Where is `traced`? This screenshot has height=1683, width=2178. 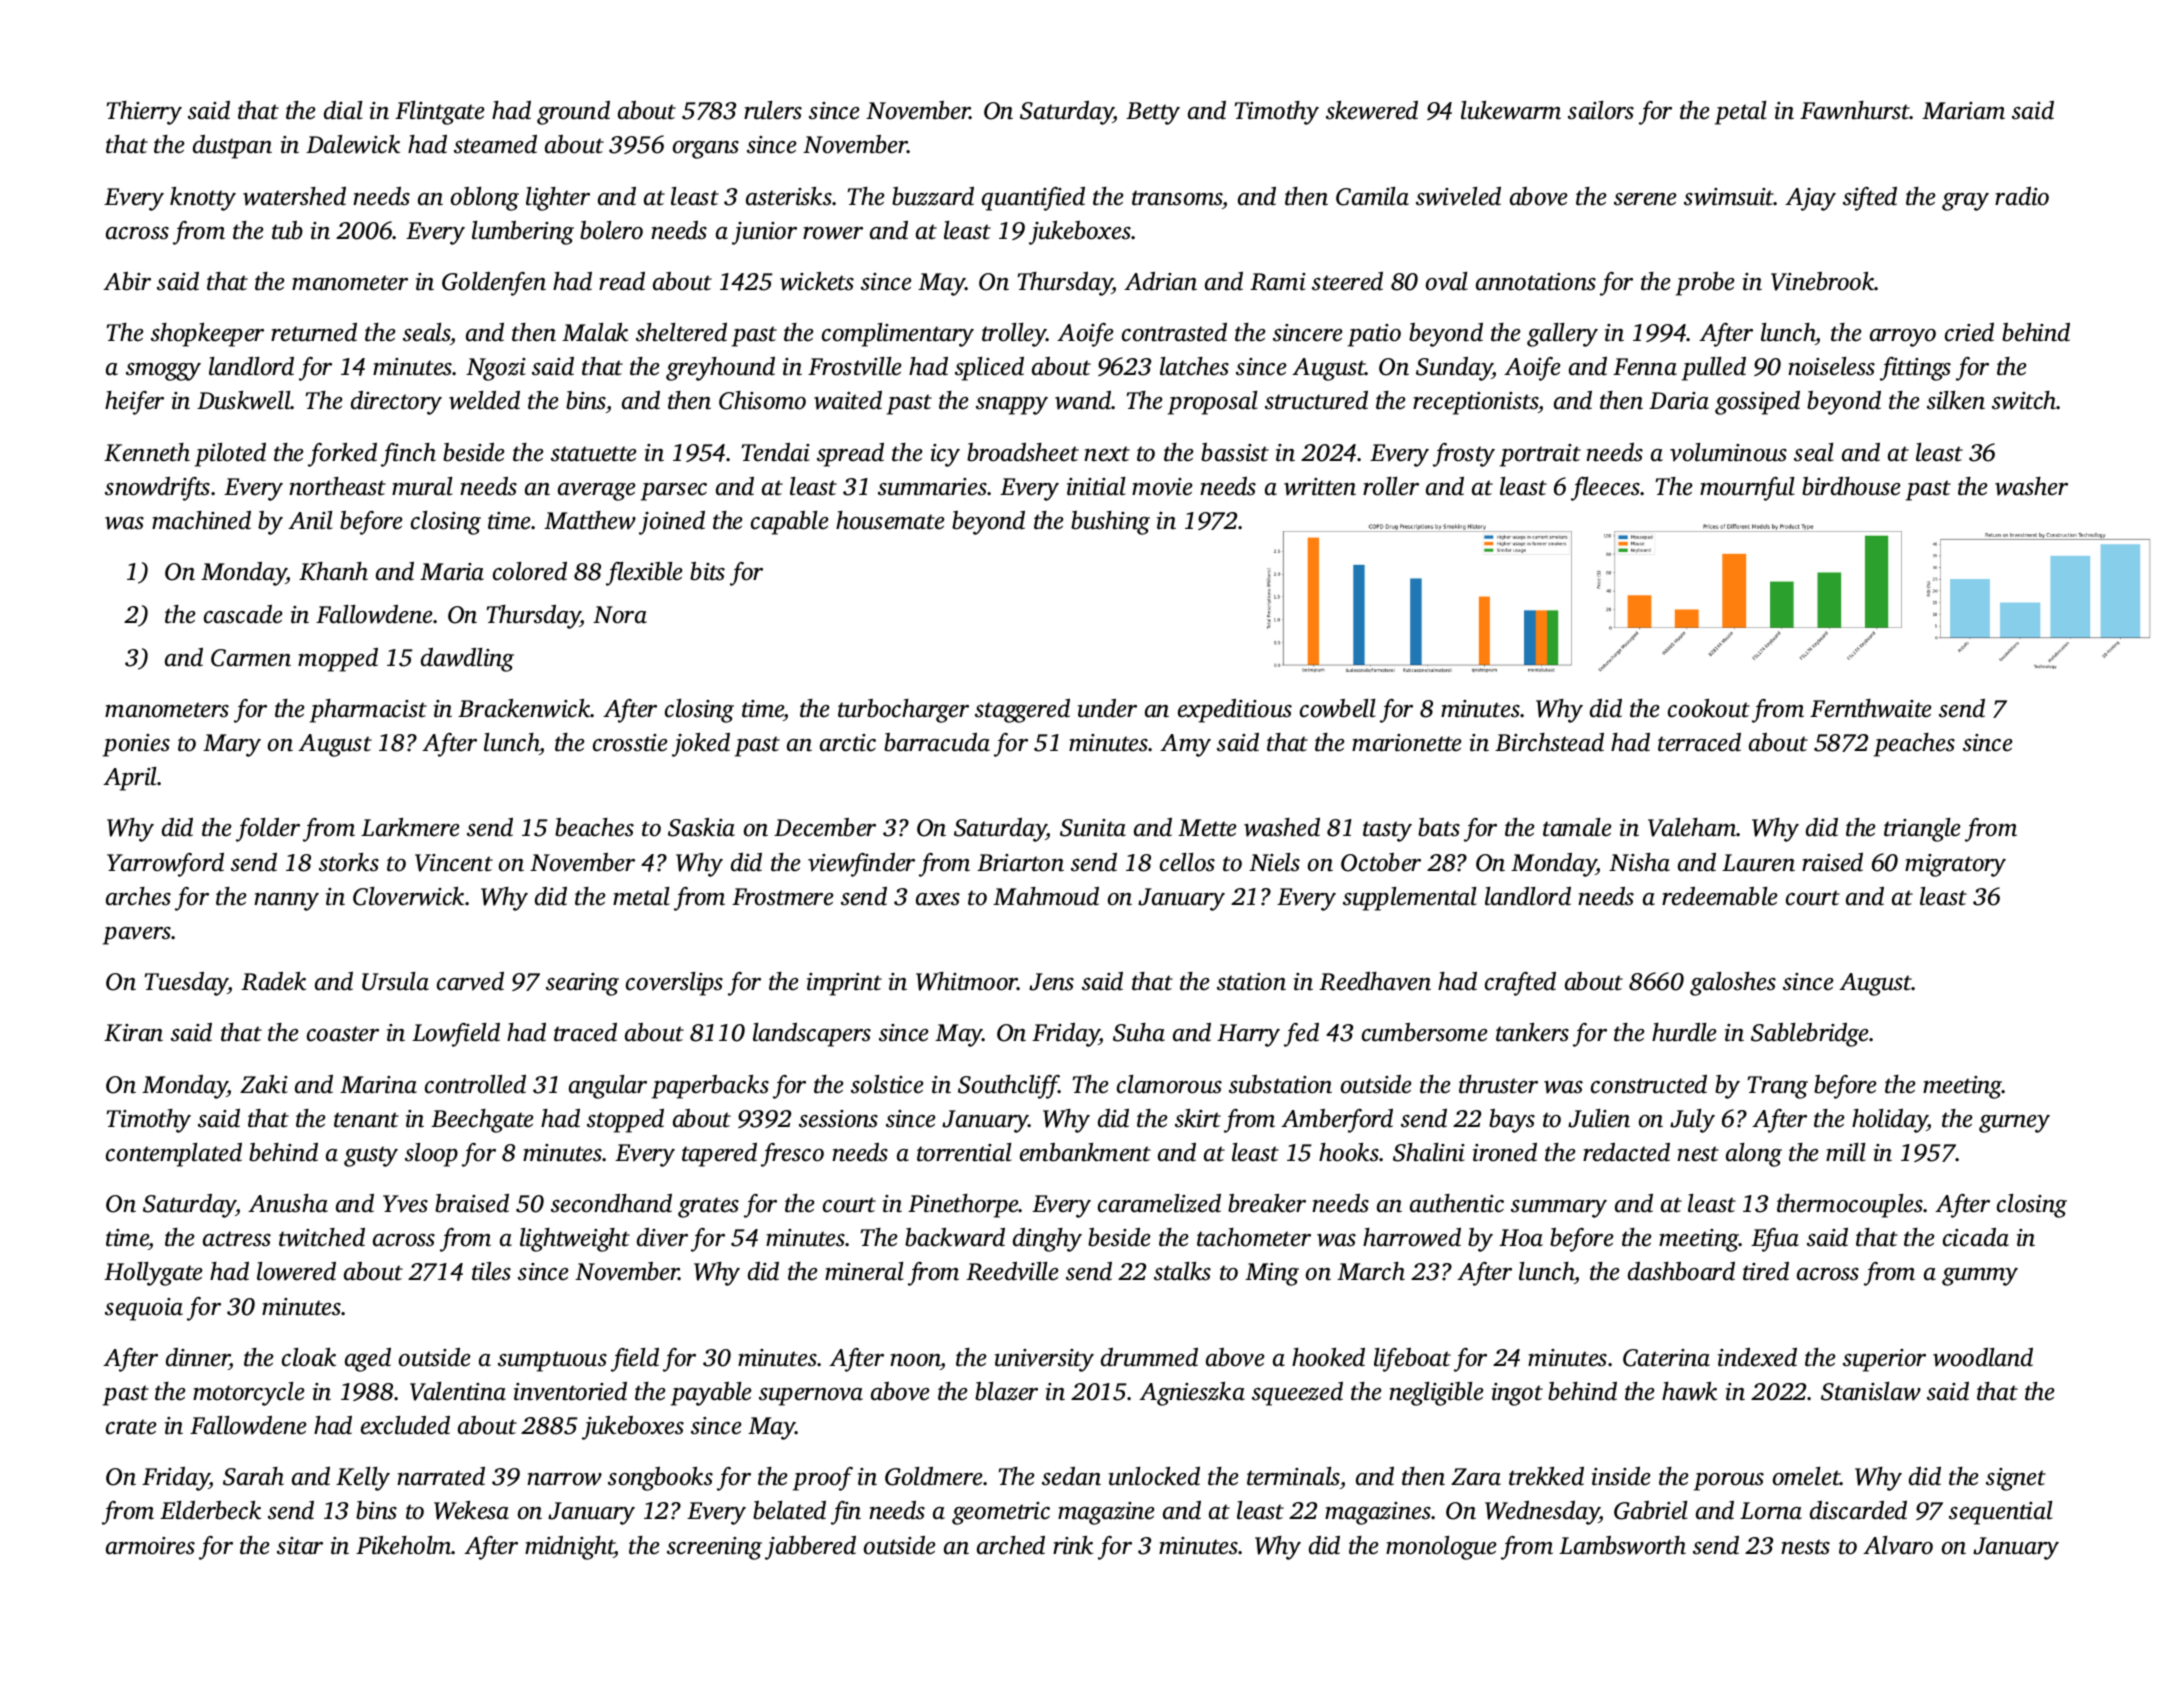
traced is located at coordinates (585, 1032).
